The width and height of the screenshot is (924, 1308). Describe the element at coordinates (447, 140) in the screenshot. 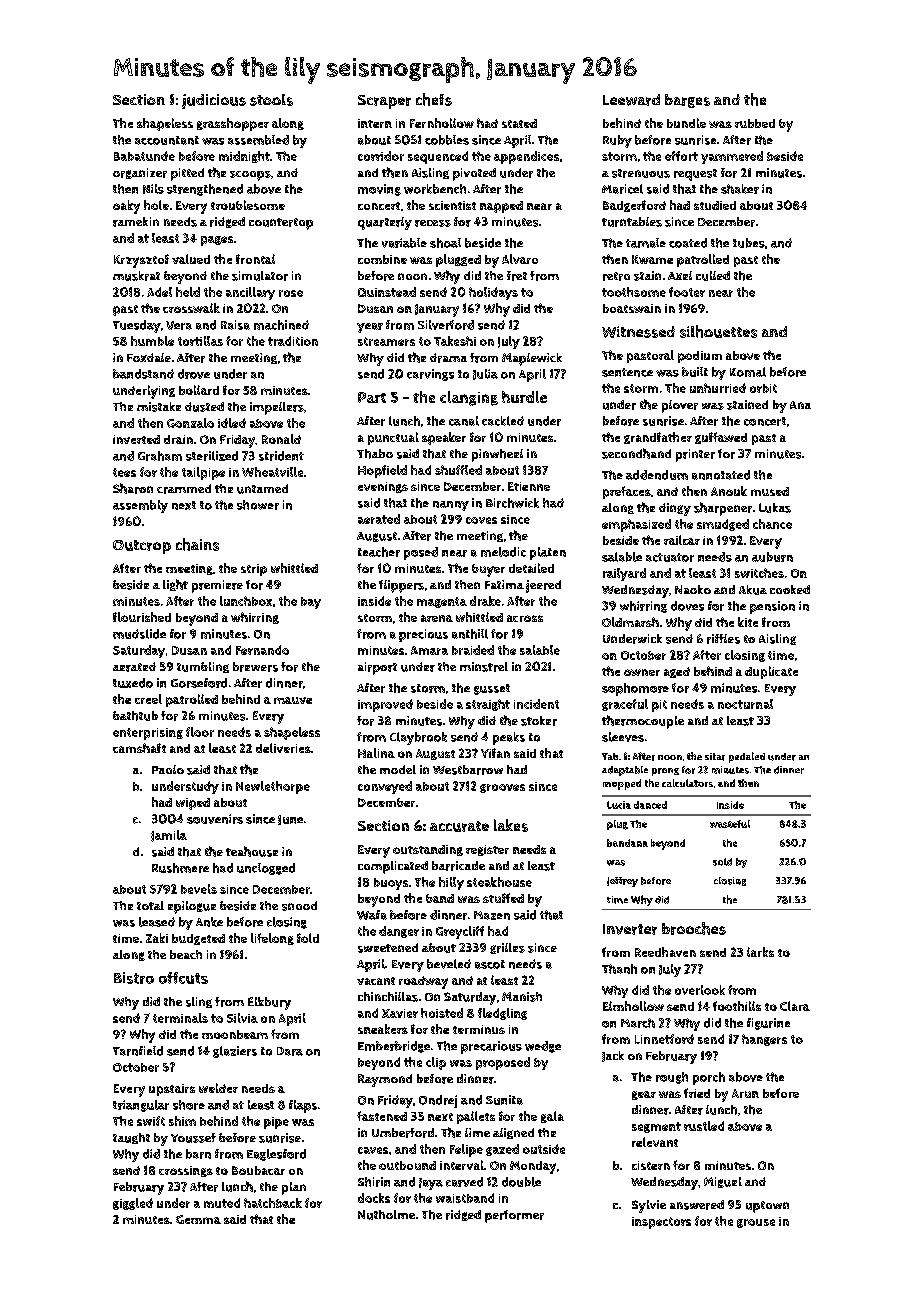

I see `cobbles` at that location.
